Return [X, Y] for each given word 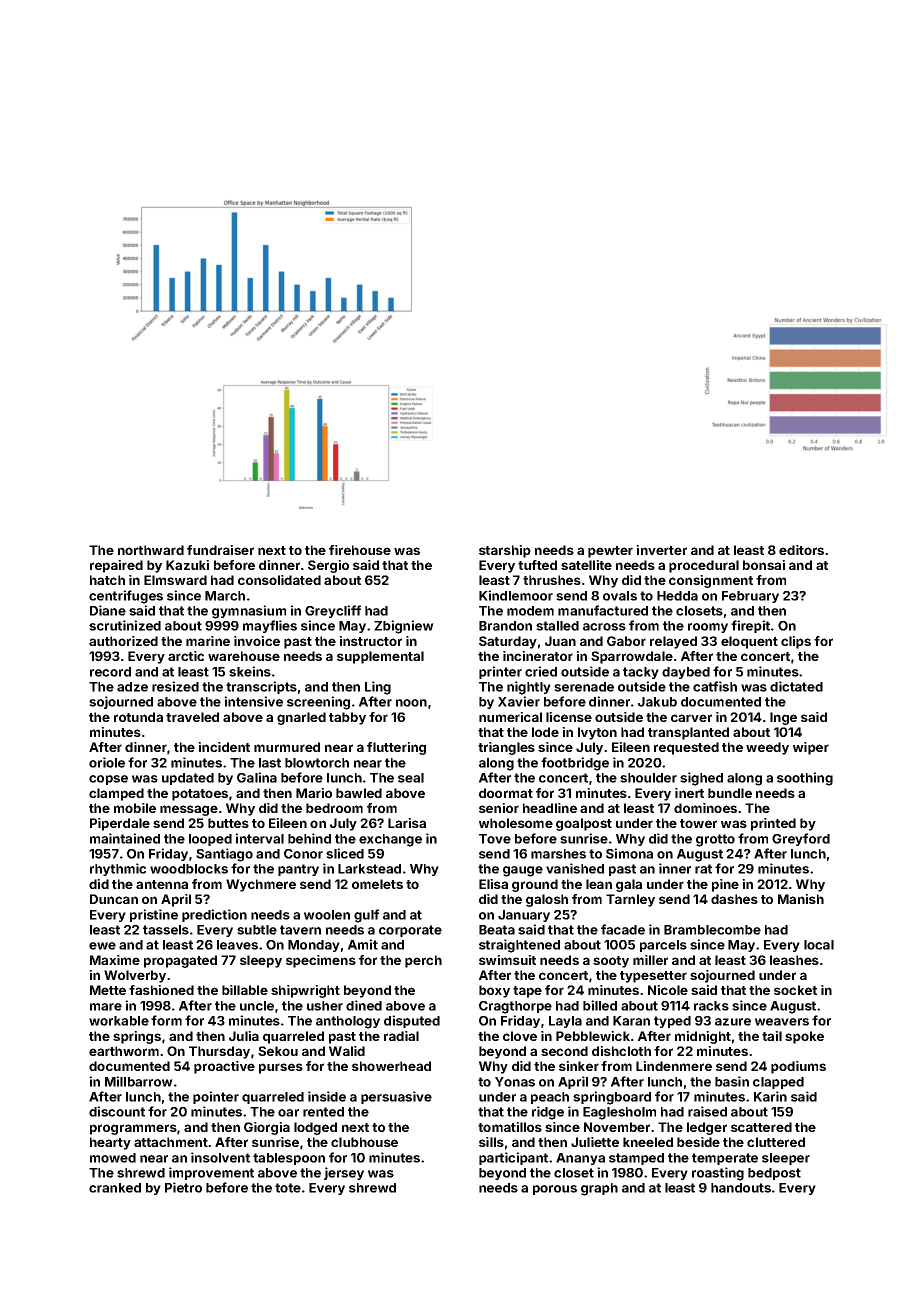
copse [108, 780]
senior [499, 808]
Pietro [183, 1187]
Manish [801, 899]
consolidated [279, 580]
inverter [661, 550]
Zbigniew [404, 627]
